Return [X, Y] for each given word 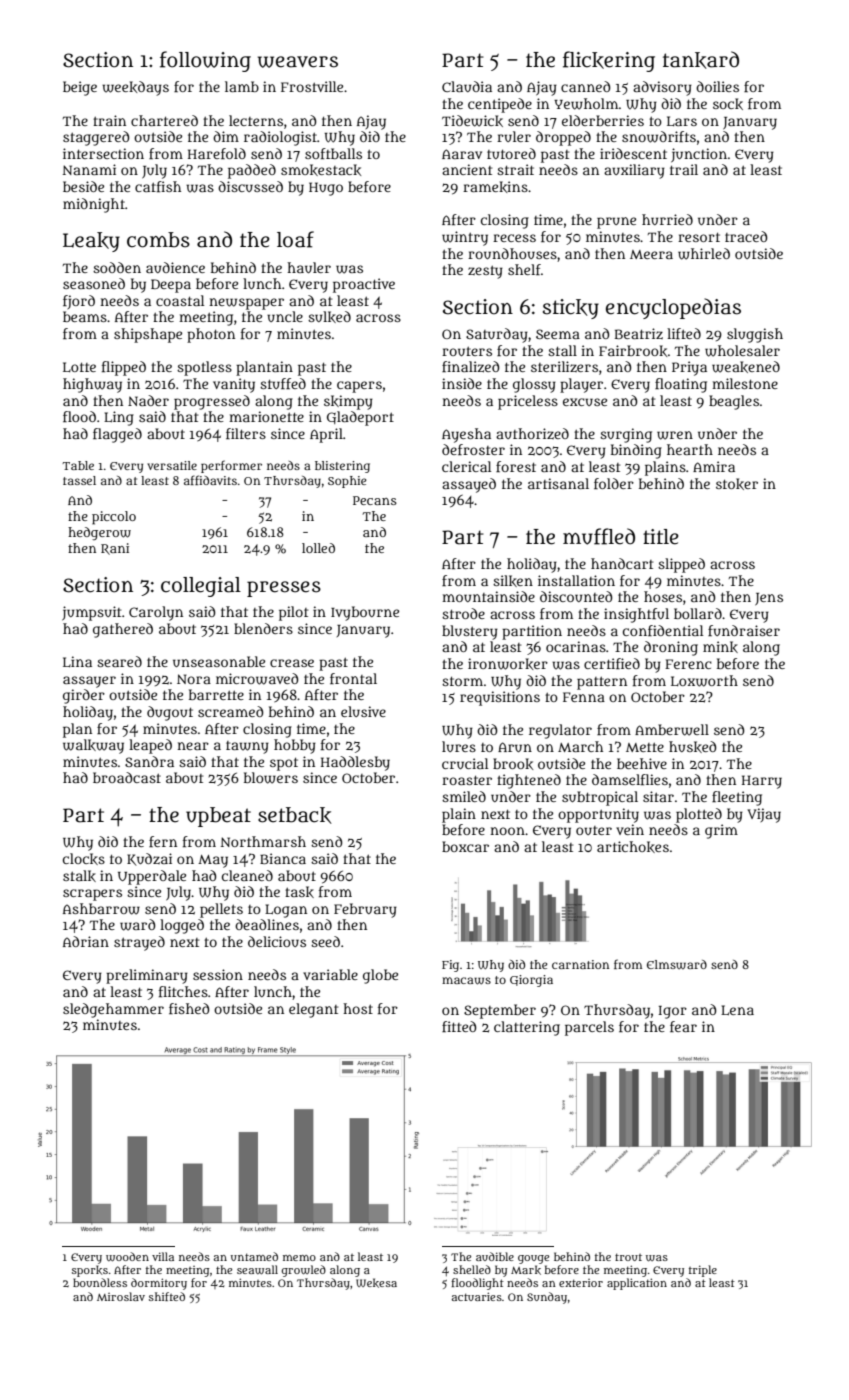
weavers [298, 62]
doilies [717, 86]
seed [325, 941]
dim [226, 136]
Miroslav [121, 1296]
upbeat [218, 817]
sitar [658, 796]
